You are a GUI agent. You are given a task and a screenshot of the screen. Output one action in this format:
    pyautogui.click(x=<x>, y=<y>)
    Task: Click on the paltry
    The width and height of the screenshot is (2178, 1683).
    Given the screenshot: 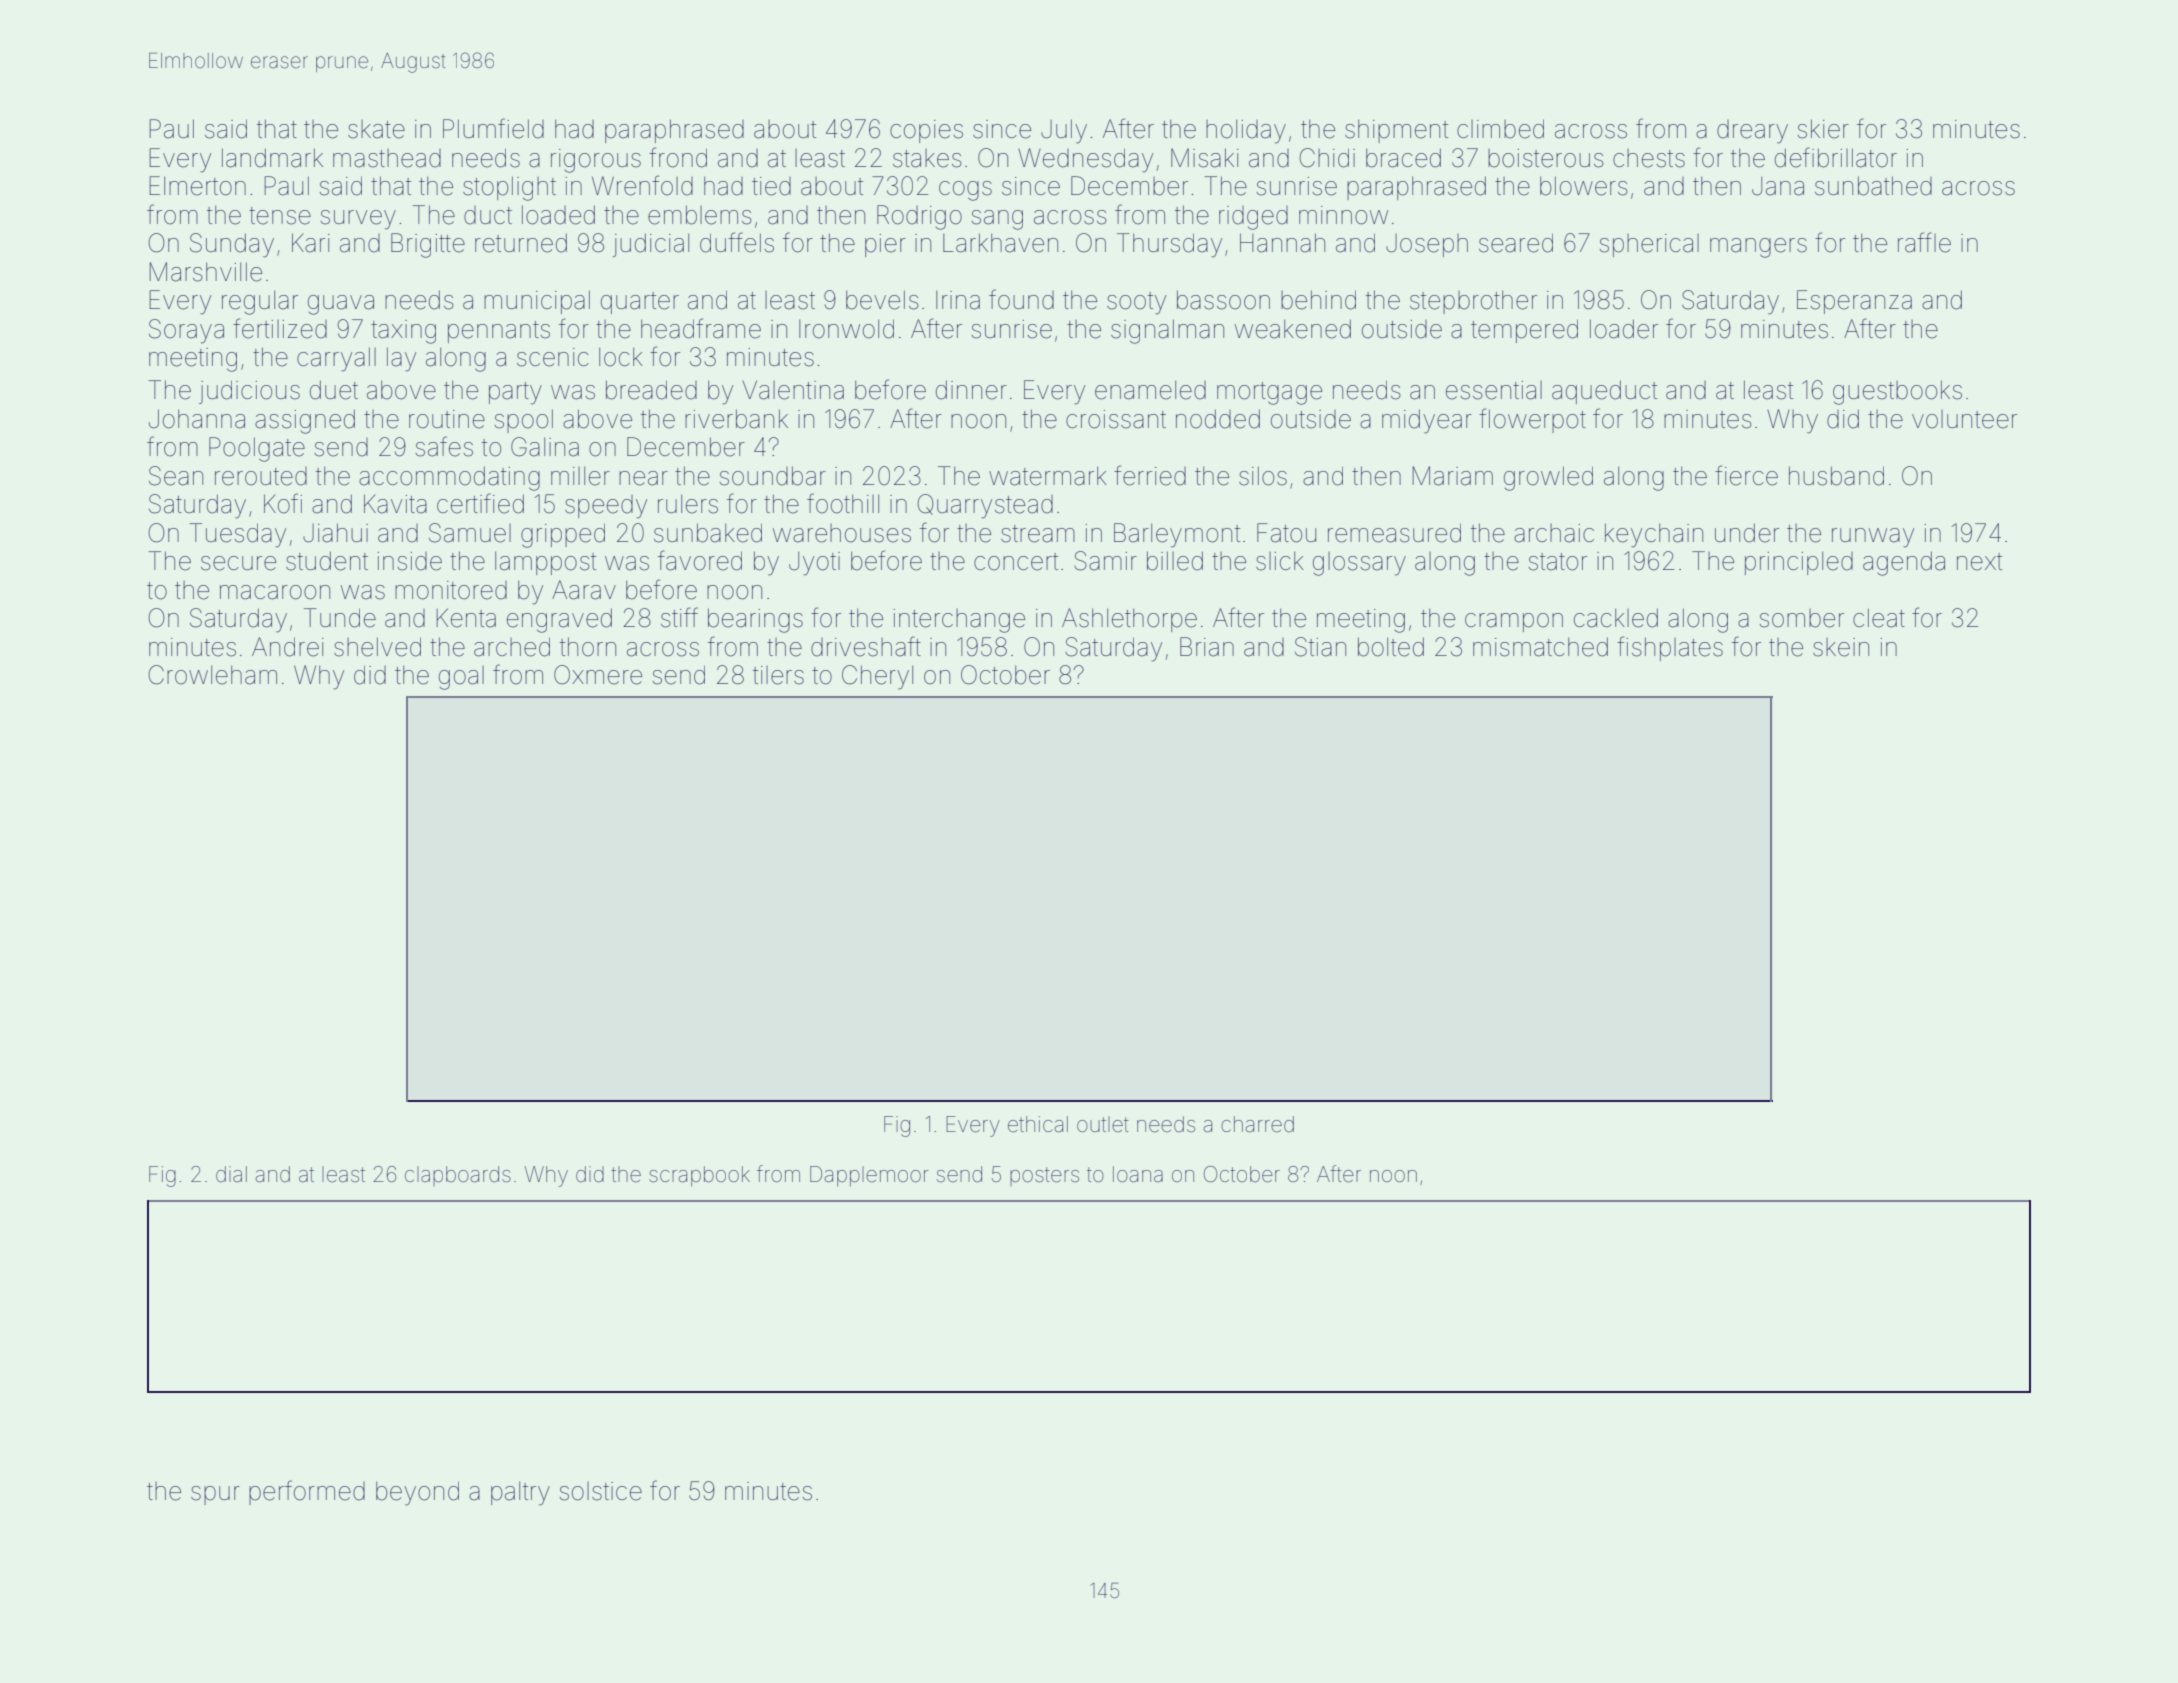 What is the action you would take?
    pyautogui.click(x=520, y=1493)
